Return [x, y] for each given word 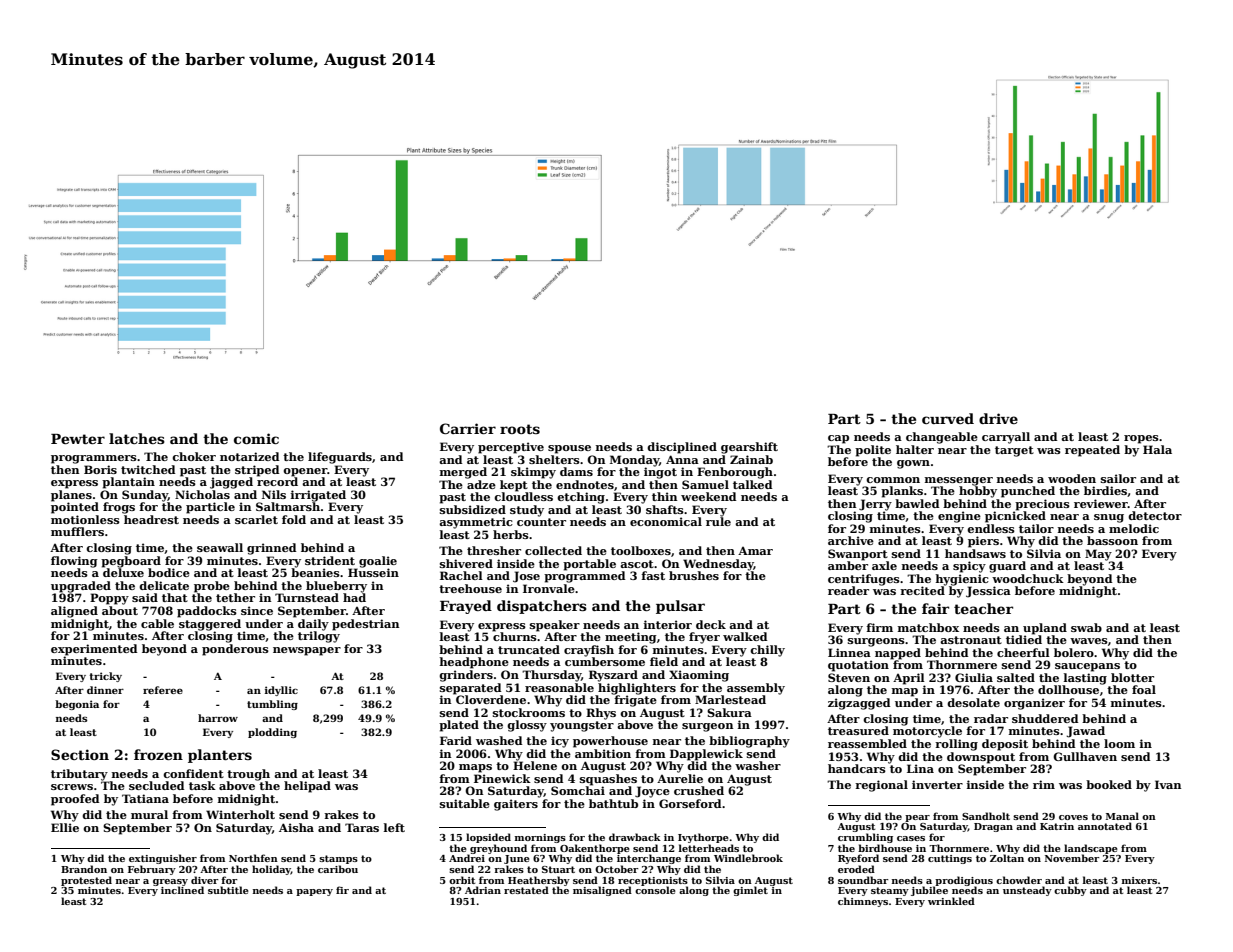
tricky [105, 677]
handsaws [975, 553]
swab [1086, 627]
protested [86, 881]
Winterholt [240, 814]
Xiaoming [699, 676]
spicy [969, 567]
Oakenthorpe [595, 849]
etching [581, 498]
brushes [694, 575]
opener [305, 472]
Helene [535, 765]
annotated [1105, 826]
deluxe [123, 572]
